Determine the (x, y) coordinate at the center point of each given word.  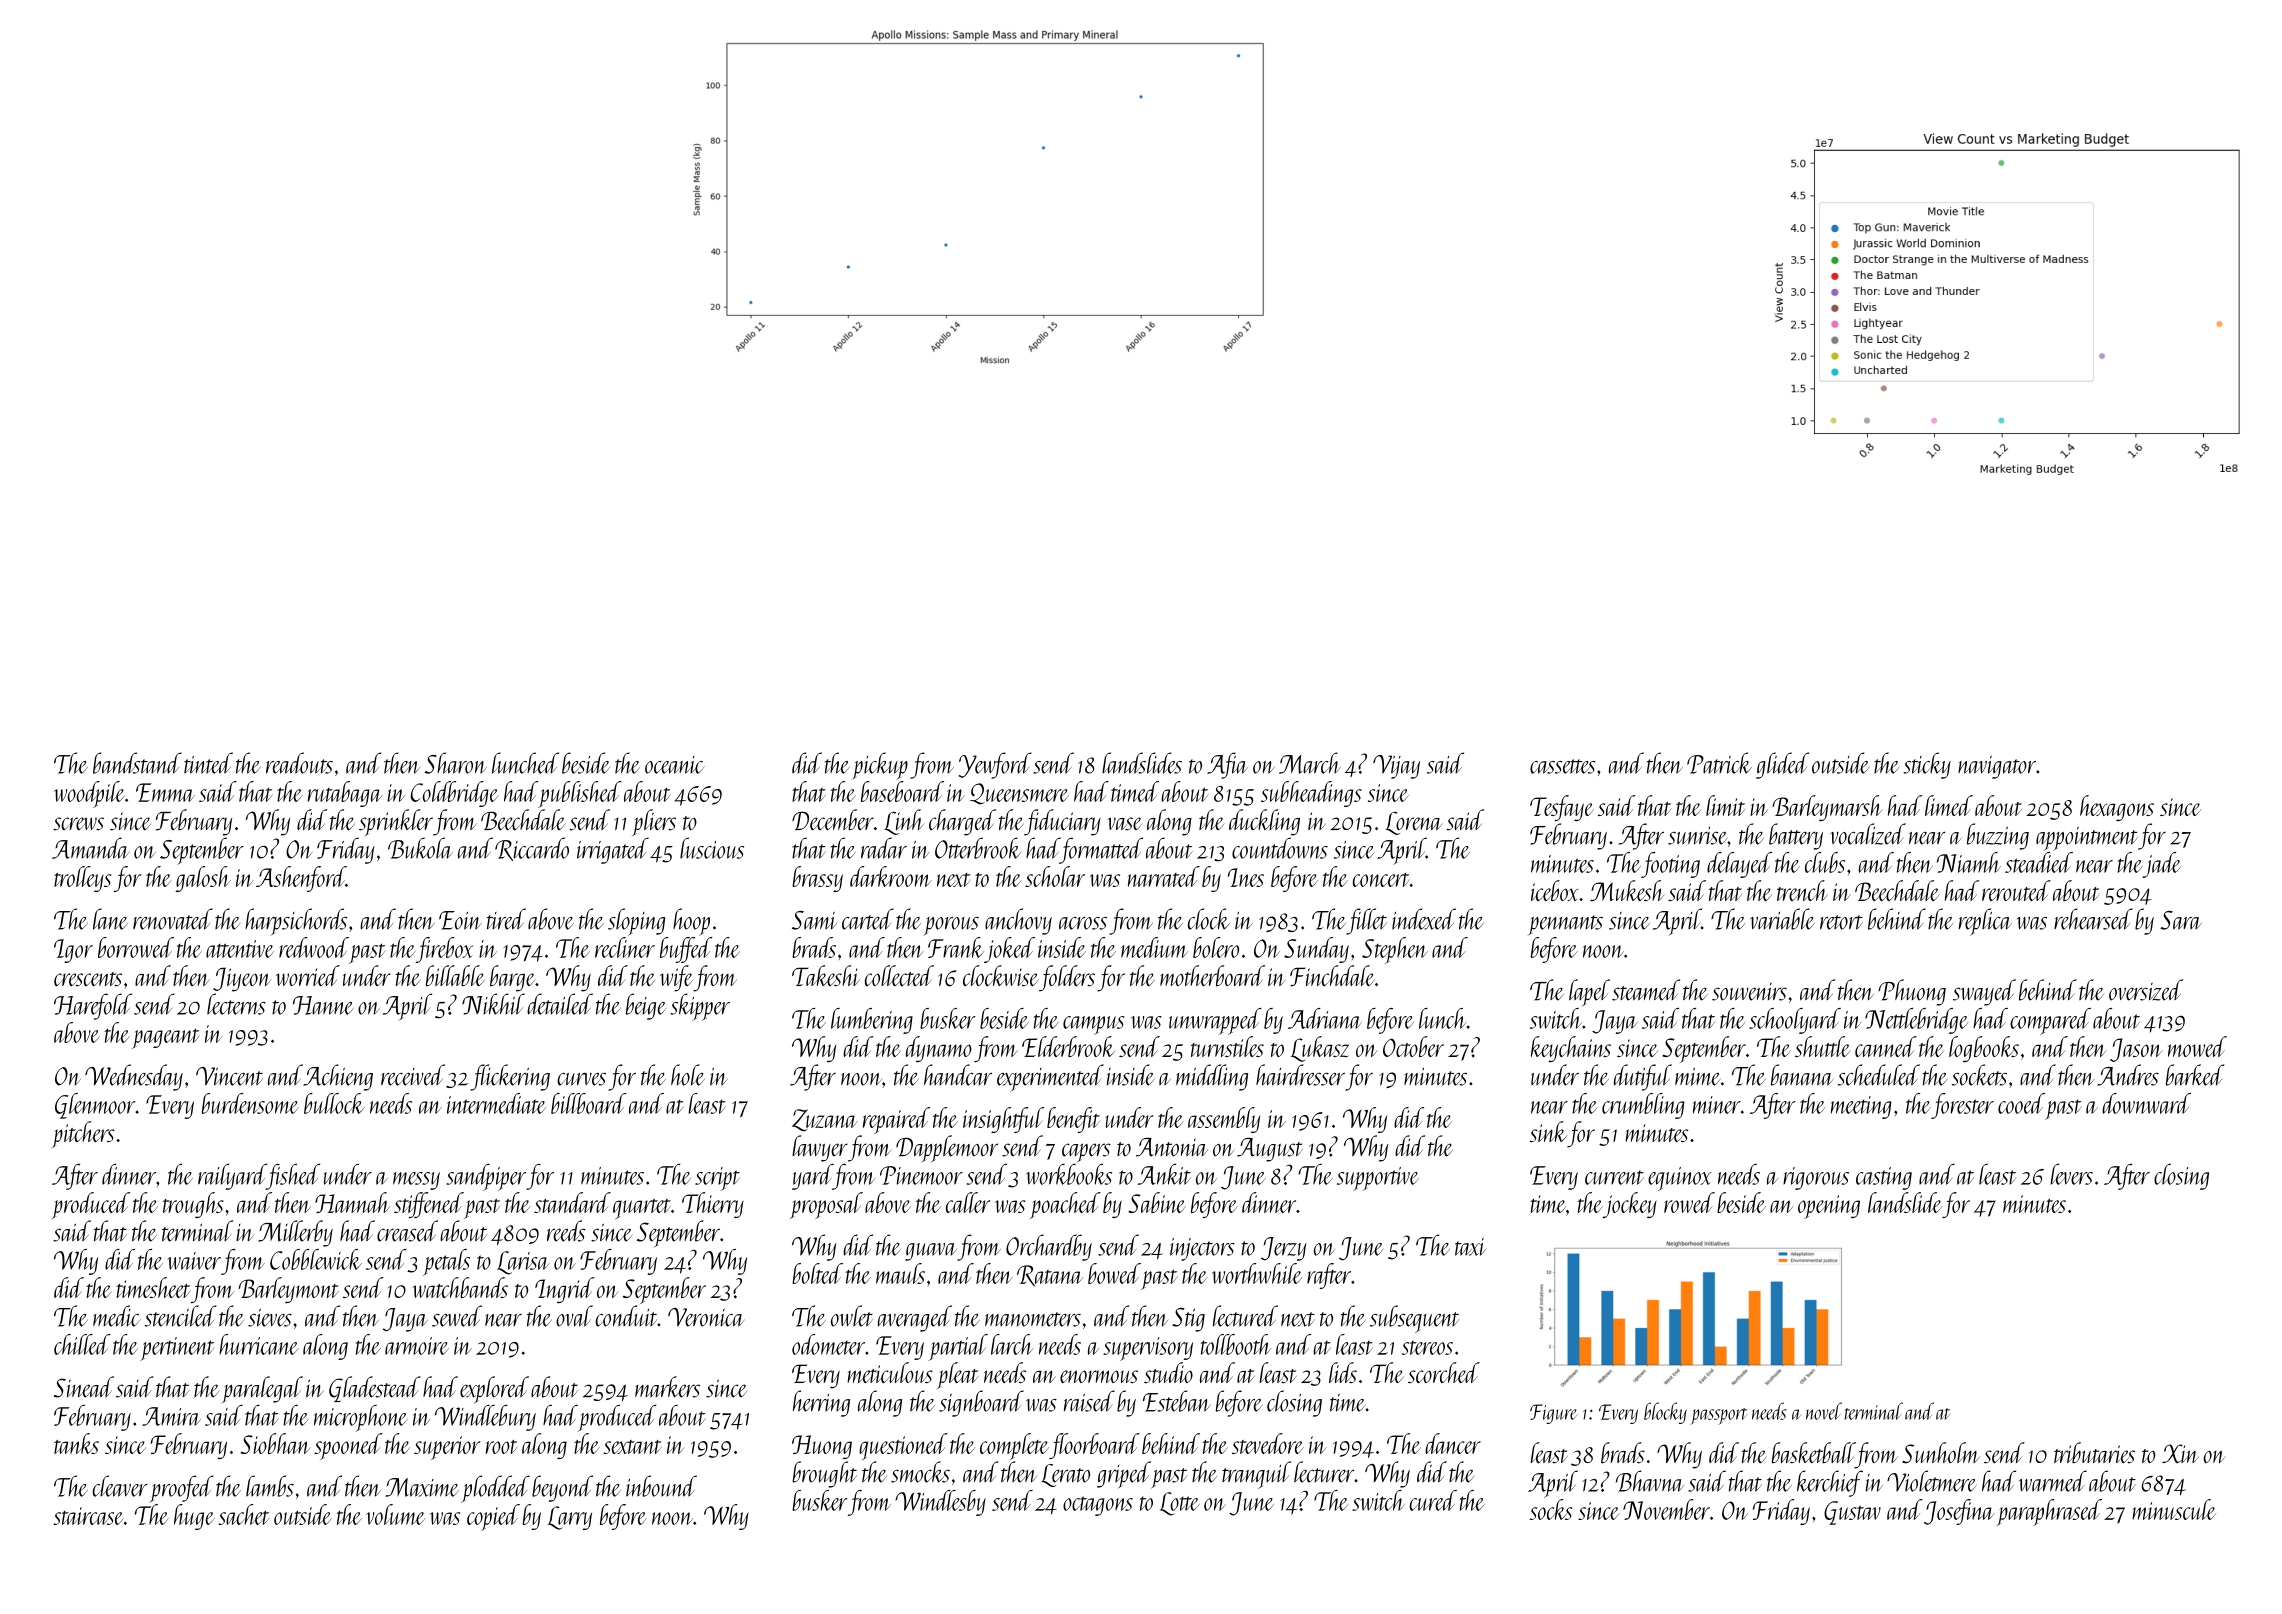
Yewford (995, 765)
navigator (1997, 767)
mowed (2197, 1046)
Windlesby (940, 1503)
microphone (361, 1418)
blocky (1665, 1413)
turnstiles (1227, 1046)
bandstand (137, 763)
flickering (510, 1077)
